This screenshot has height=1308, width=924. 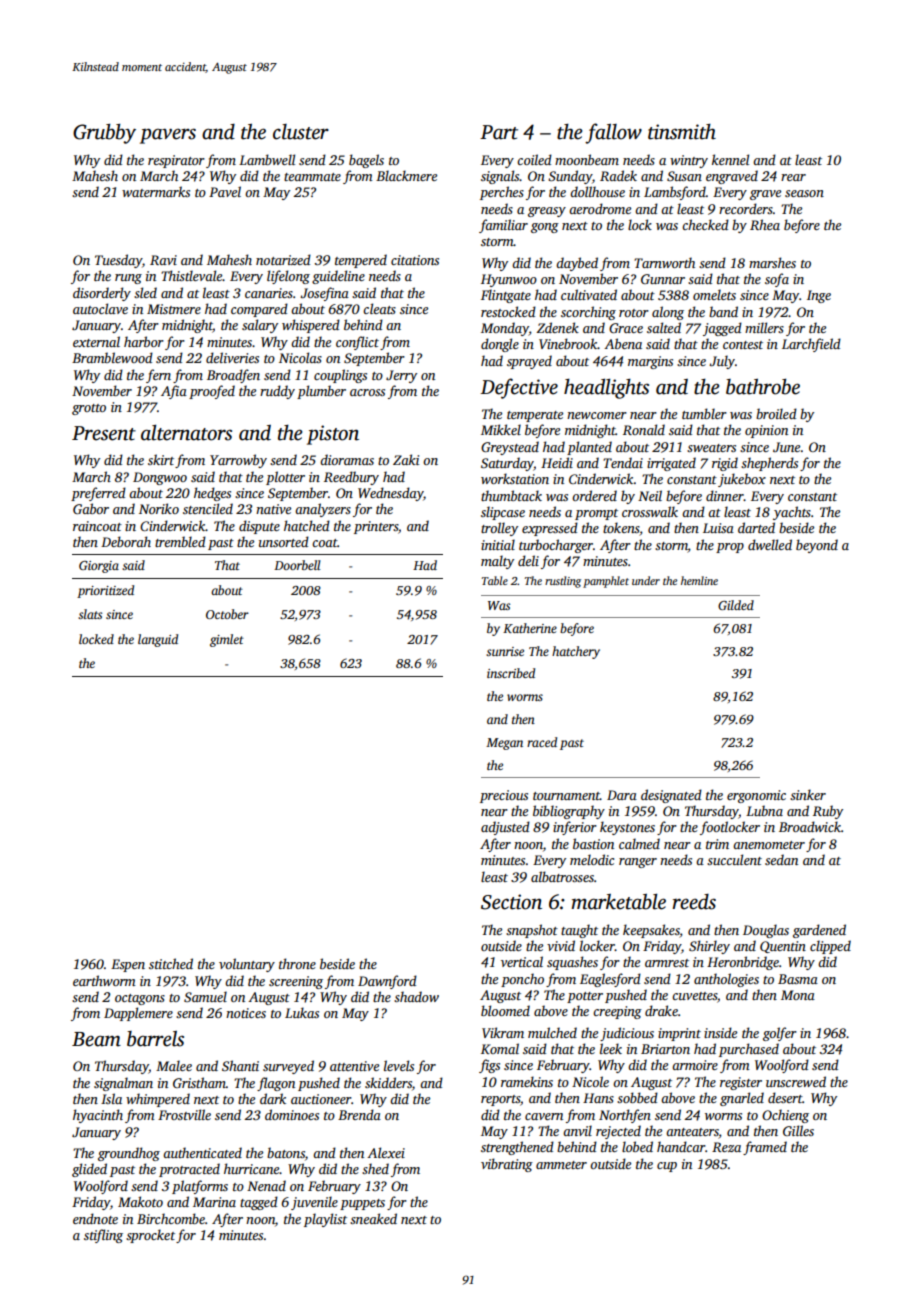 What do you see at coordinates (104, 134) in the screenshot?
I see `Grubby` at bounding box center [104, 134].
